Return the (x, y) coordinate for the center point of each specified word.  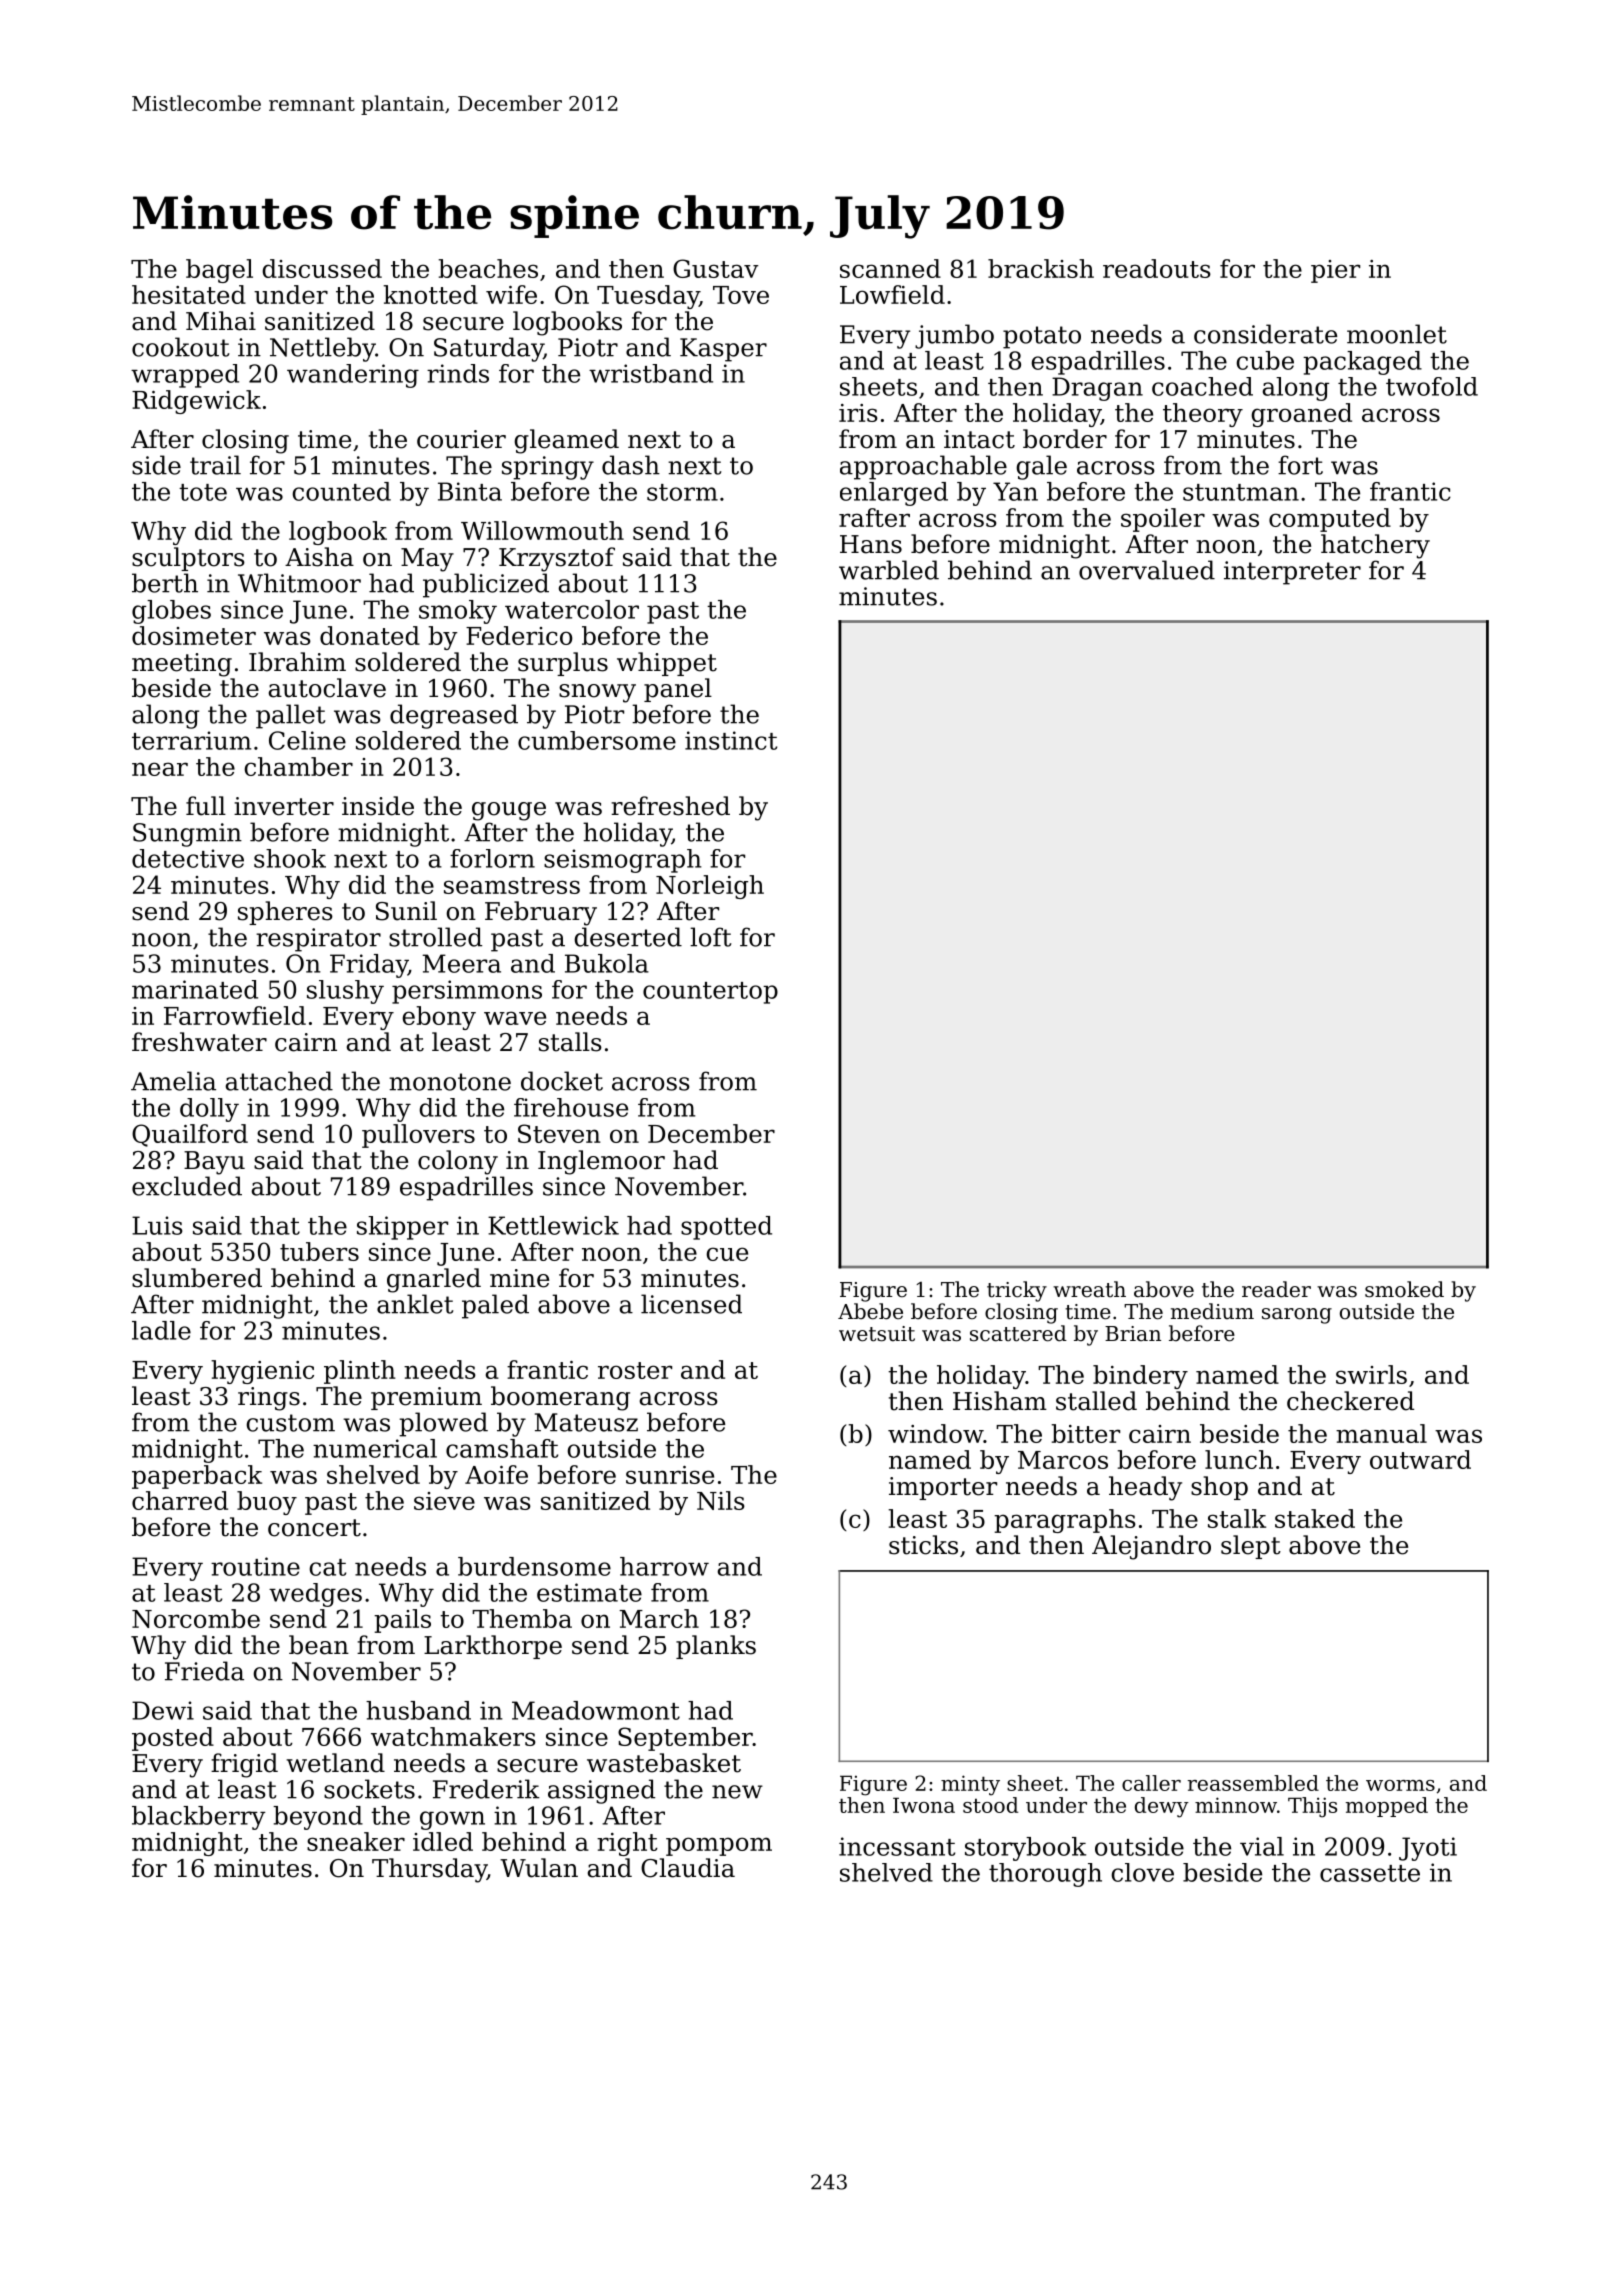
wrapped (185, 376)
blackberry (199, 1818)
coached (1202, 386)
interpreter (1292, 573)
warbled (889, 570)
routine (255, 1566)
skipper (402, 1228)
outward (1420, 1459)
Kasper (723, 350)
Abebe (870, 1311)
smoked (1404, 1289)
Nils (721, 1500)
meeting (182, 665)
